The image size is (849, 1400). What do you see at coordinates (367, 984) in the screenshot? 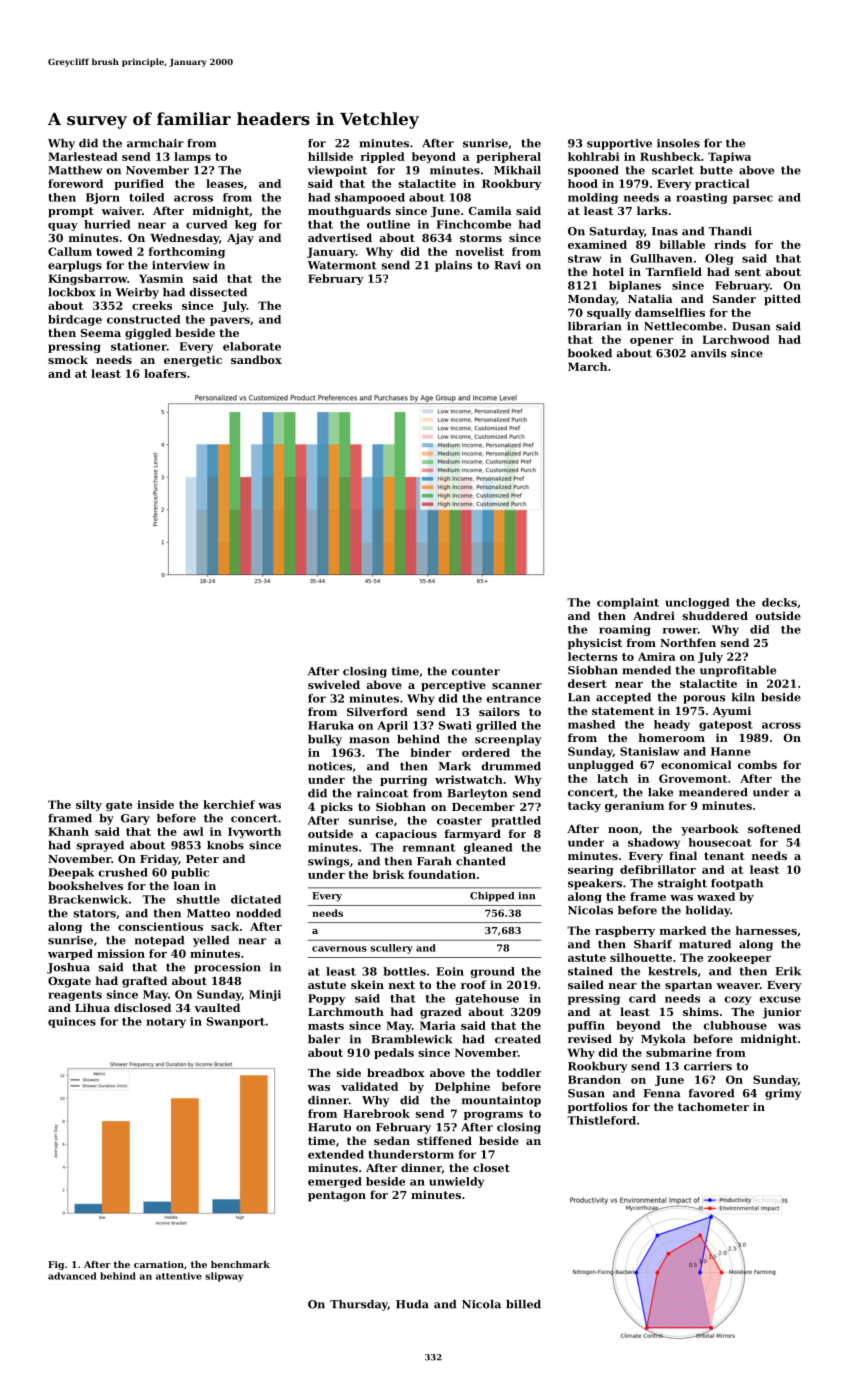
I see `skein` at bounding box center [367, 984].
